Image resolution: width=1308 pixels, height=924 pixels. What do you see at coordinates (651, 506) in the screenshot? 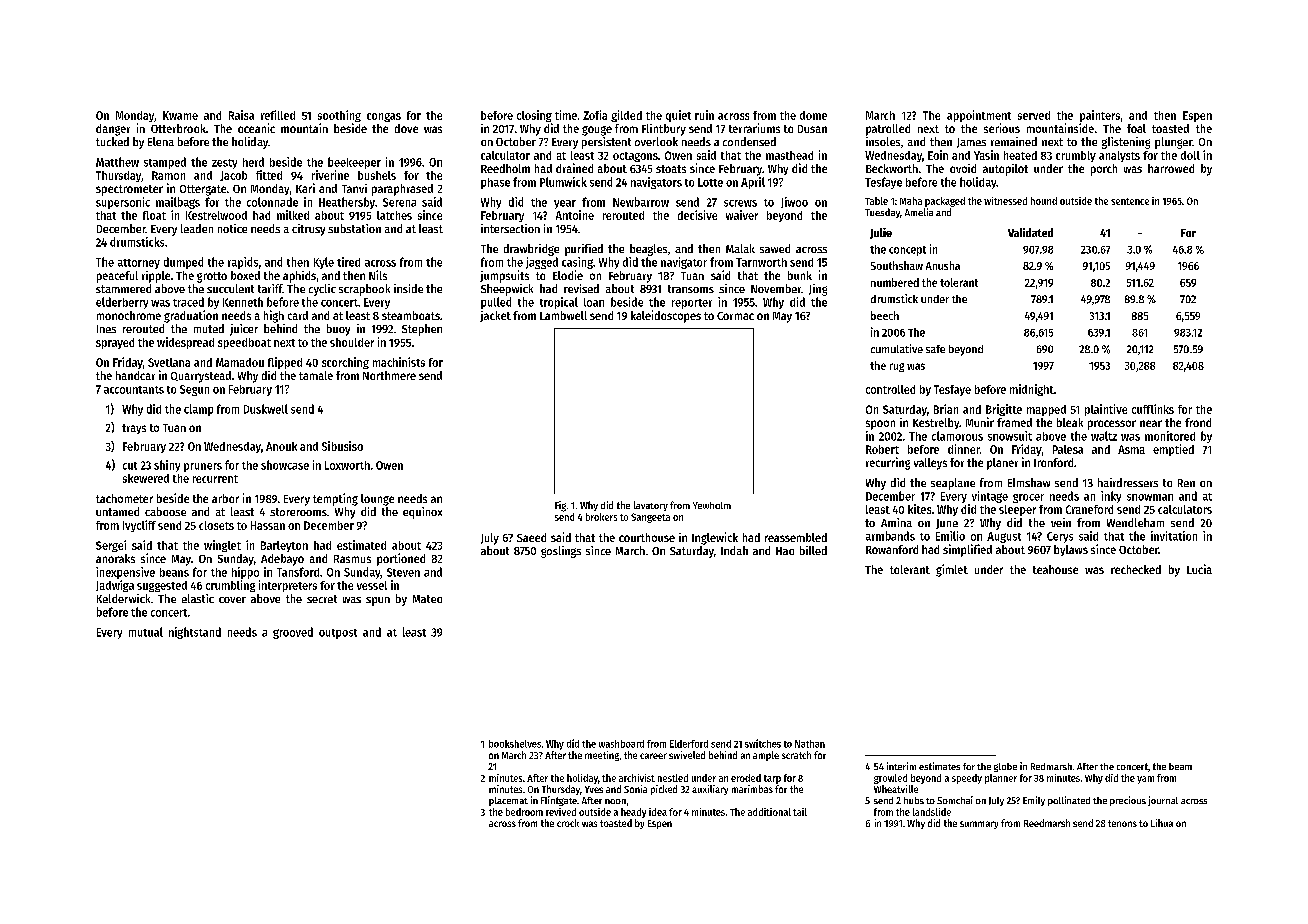
I see `lavatory` at bounding box center [651, 506].
